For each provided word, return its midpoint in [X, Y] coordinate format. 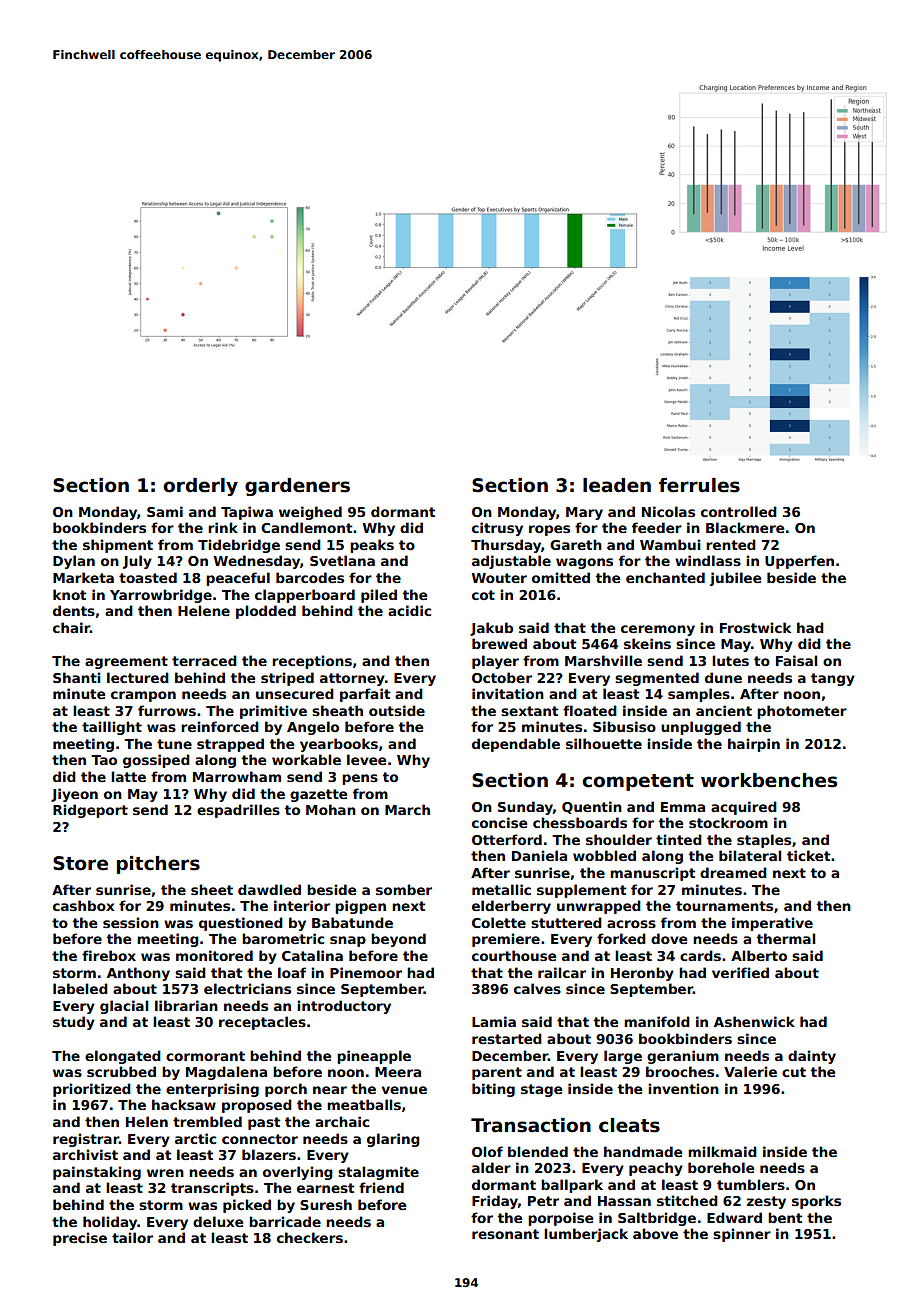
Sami [165, 511]
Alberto [759, 955]
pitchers [158, 865]
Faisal [796, 660]
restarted [507, 1038]
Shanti [76, 677]
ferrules [699, 485]
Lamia [494, 1021]
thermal [785, 938]
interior [302, 905]
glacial [124, 1007]
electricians [247, 988]
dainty [812, 1057]
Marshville [603, 660]
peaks [372, 546]
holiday [110, 1223]
